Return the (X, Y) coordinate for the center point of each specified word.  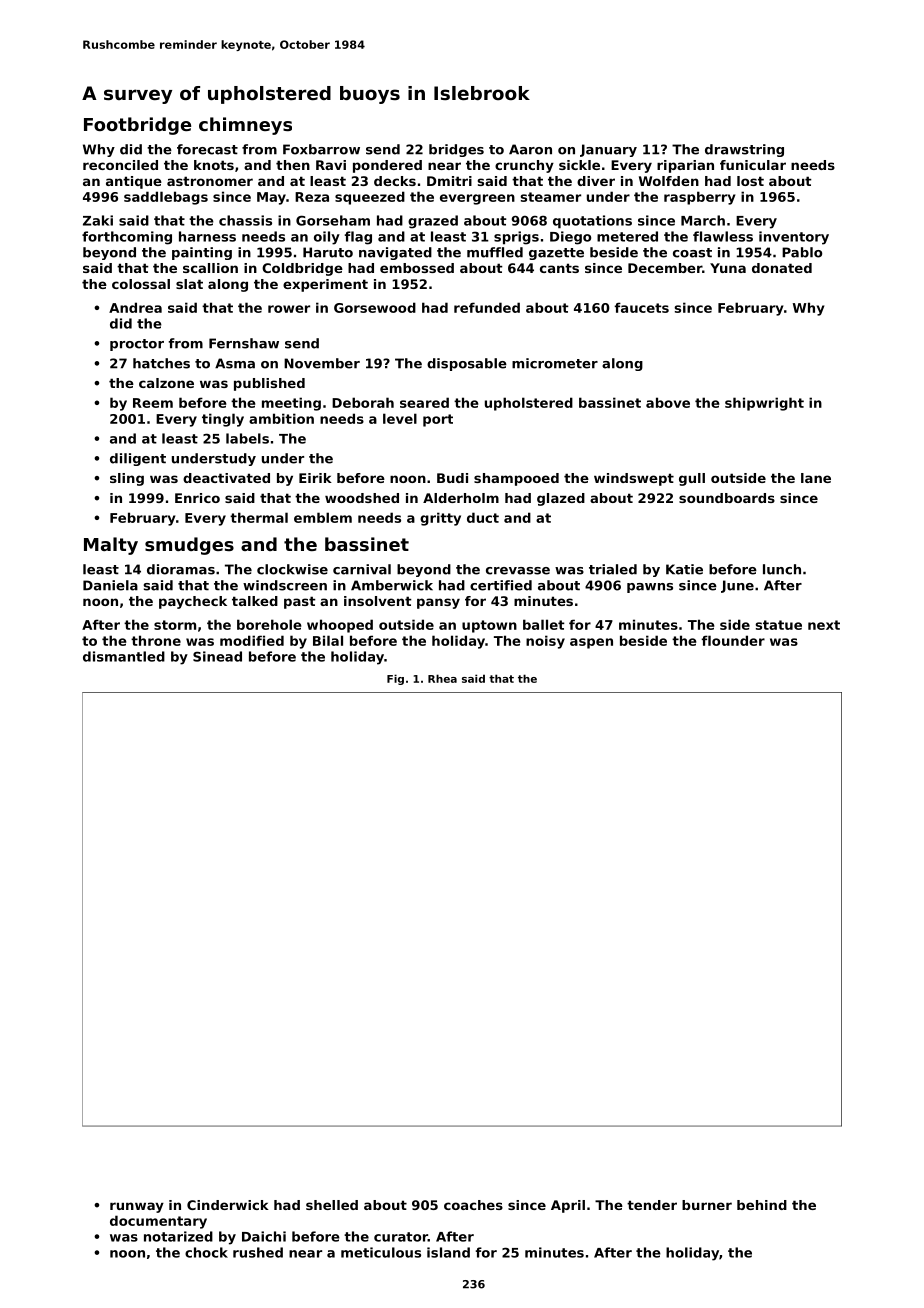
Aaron (530, 149)
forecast (207, 149)
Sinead (217, 656)
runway (137, 1207)
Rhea (442, 678)
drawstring (744, 150)
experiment (325, 285)
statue (778, 625)
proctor (137, 345)
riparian (685, 166)
